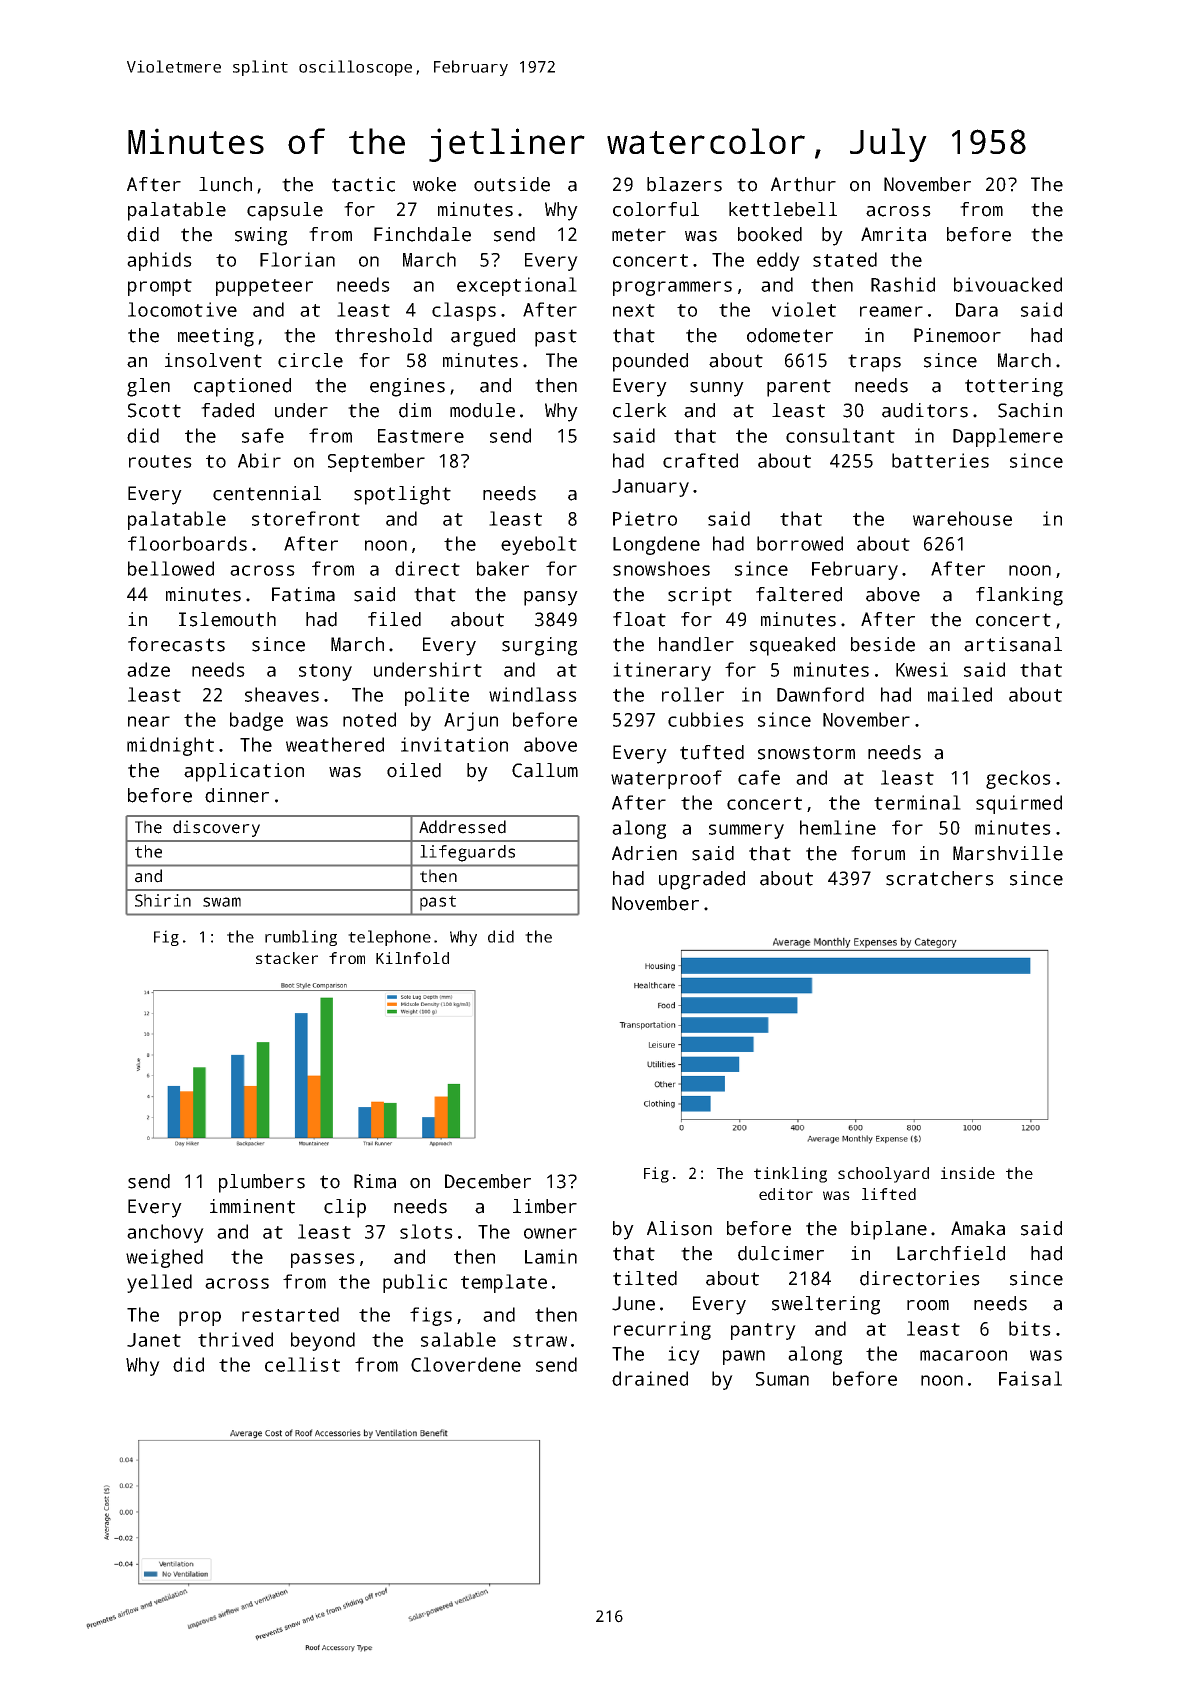  What do you see at coordinates (154, 1340) in the screenshot?
I see `Janet` at bounding box center [154, 1340].
